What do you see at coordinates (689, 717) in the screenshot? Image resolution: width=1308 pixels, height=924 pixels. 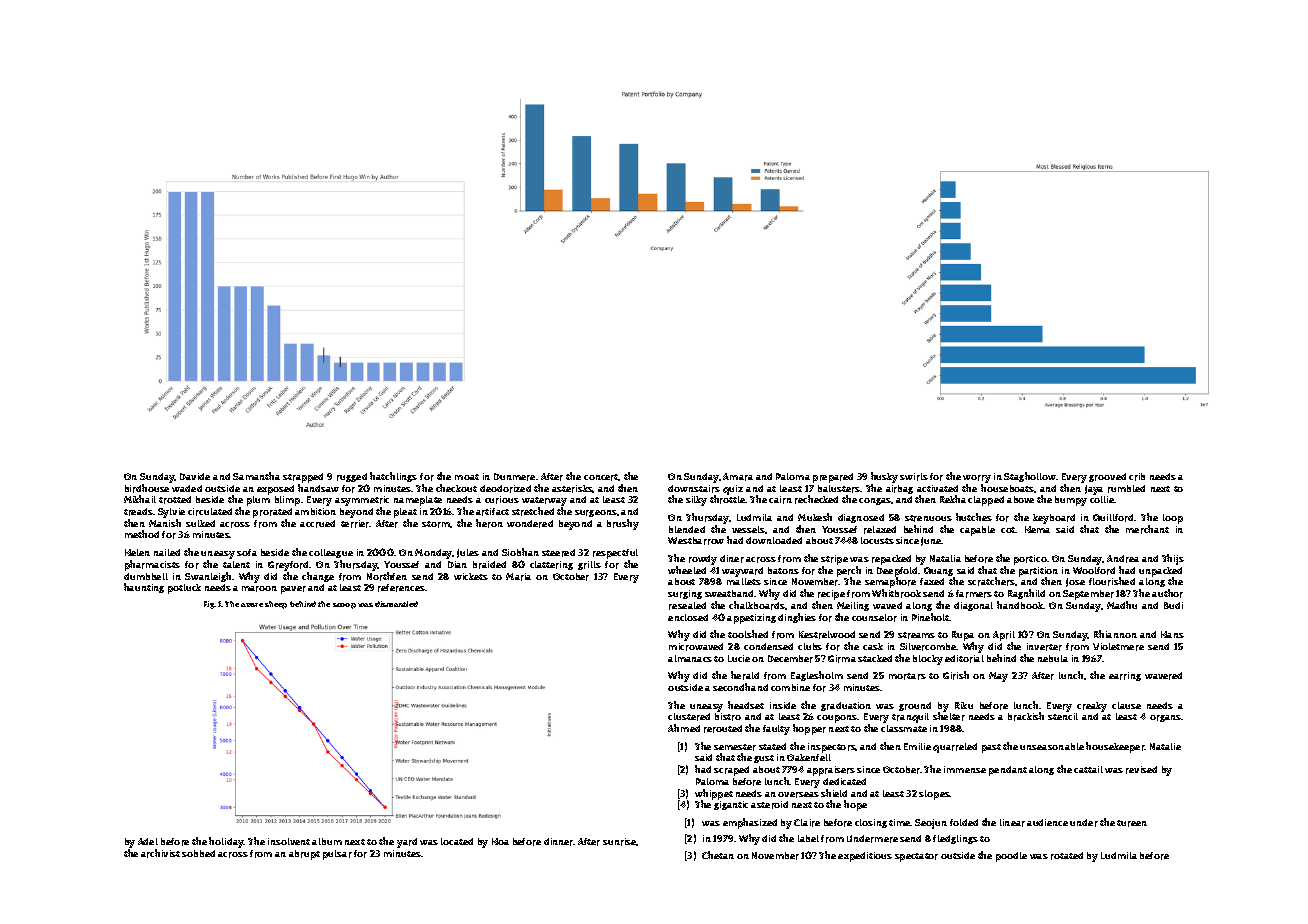 I see `clustered` at bounding box center [689, 717].
